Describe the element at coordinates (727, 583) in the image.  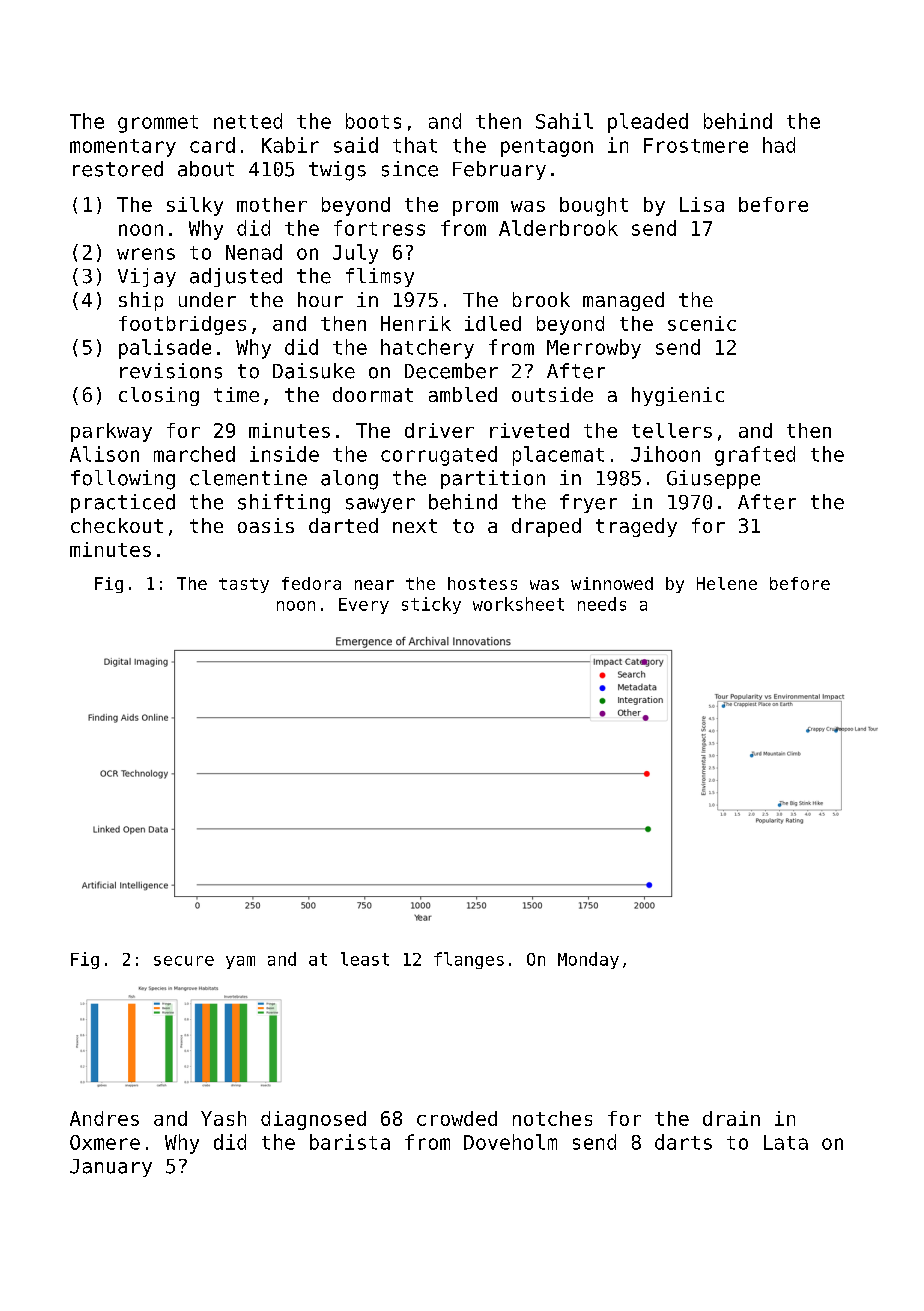
I see `Helene` at that location.
